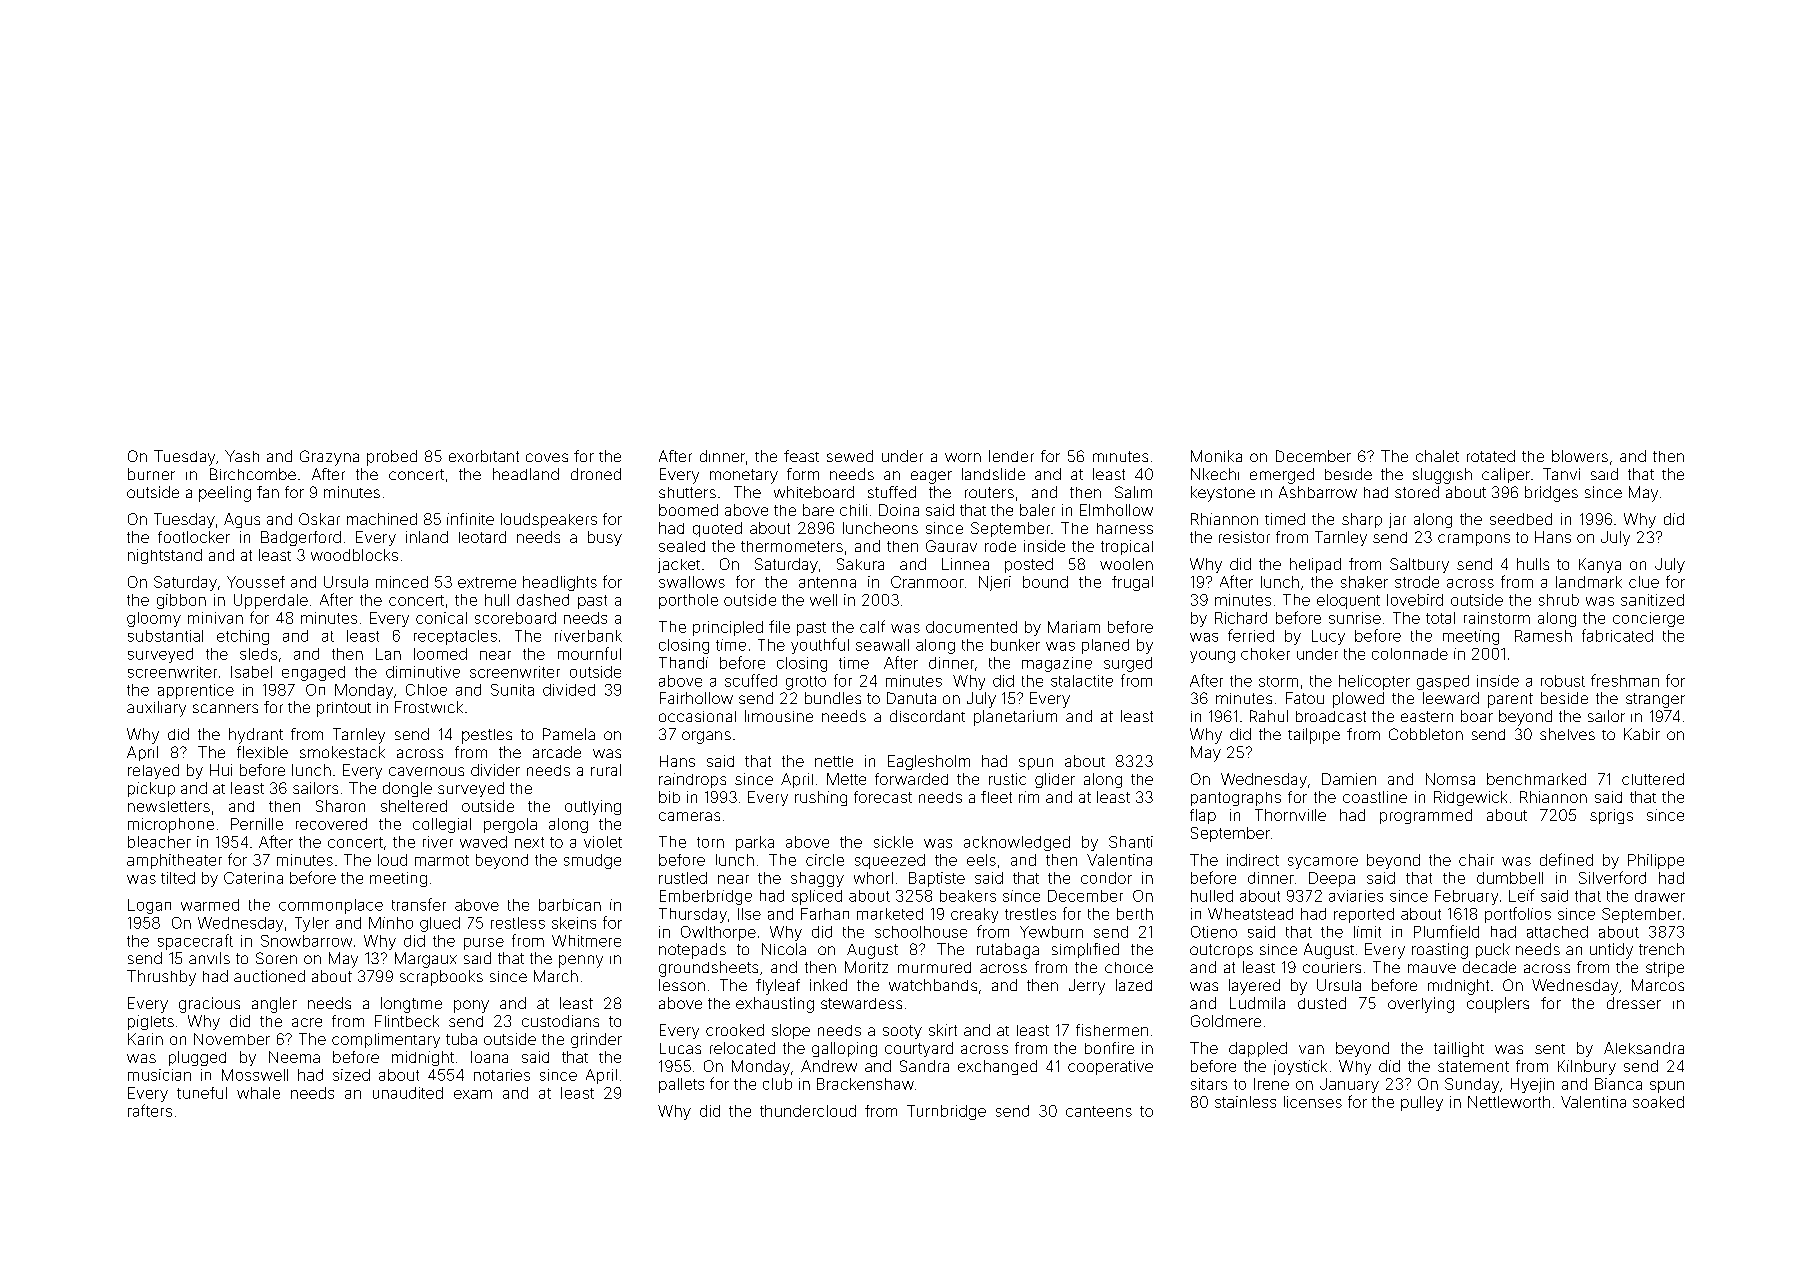  Describe the element at coordinates (145, 1039) in the page. I see `Karin` at that location.
